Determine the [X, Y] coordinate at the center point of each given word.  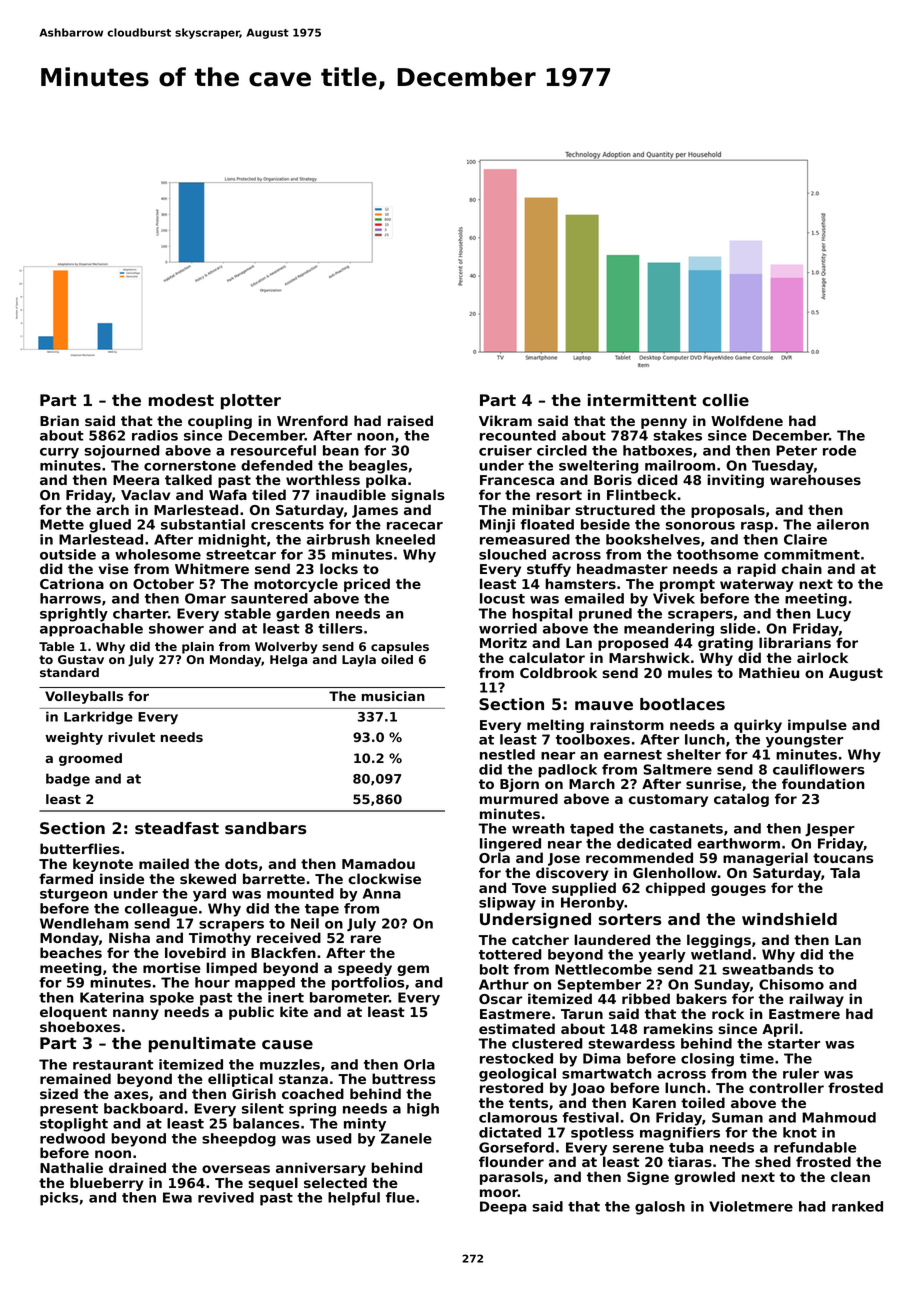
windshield [789, 919]
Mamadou [378, 863]
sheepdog [239, 1140]
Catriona [72, 583]
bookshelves [653, 539]
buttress [404, 1078]
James [375, 511]
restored [511, 1087]
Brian [59, 420]
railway [816, 1000]
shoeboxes [80, 1026]
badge [68, 780]
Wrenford [312, 420]
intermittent [642, 400]
